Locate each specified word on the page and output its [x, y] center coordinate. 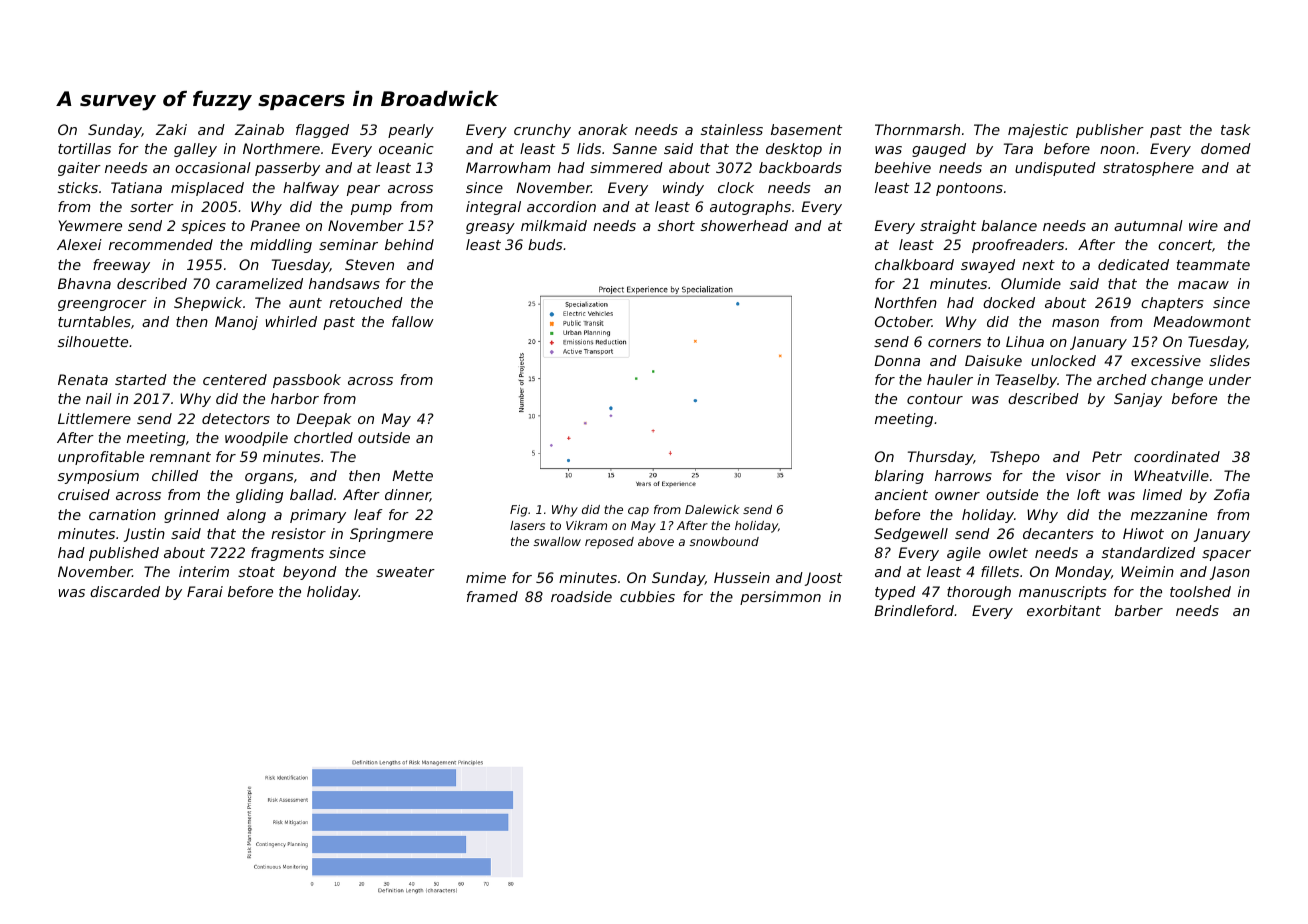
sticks [78, 187]
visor [1083, 475]
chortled [323, 437]
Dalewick [712, 509]
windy [683, 189]
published [124, 554]
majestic [1038, 131]
